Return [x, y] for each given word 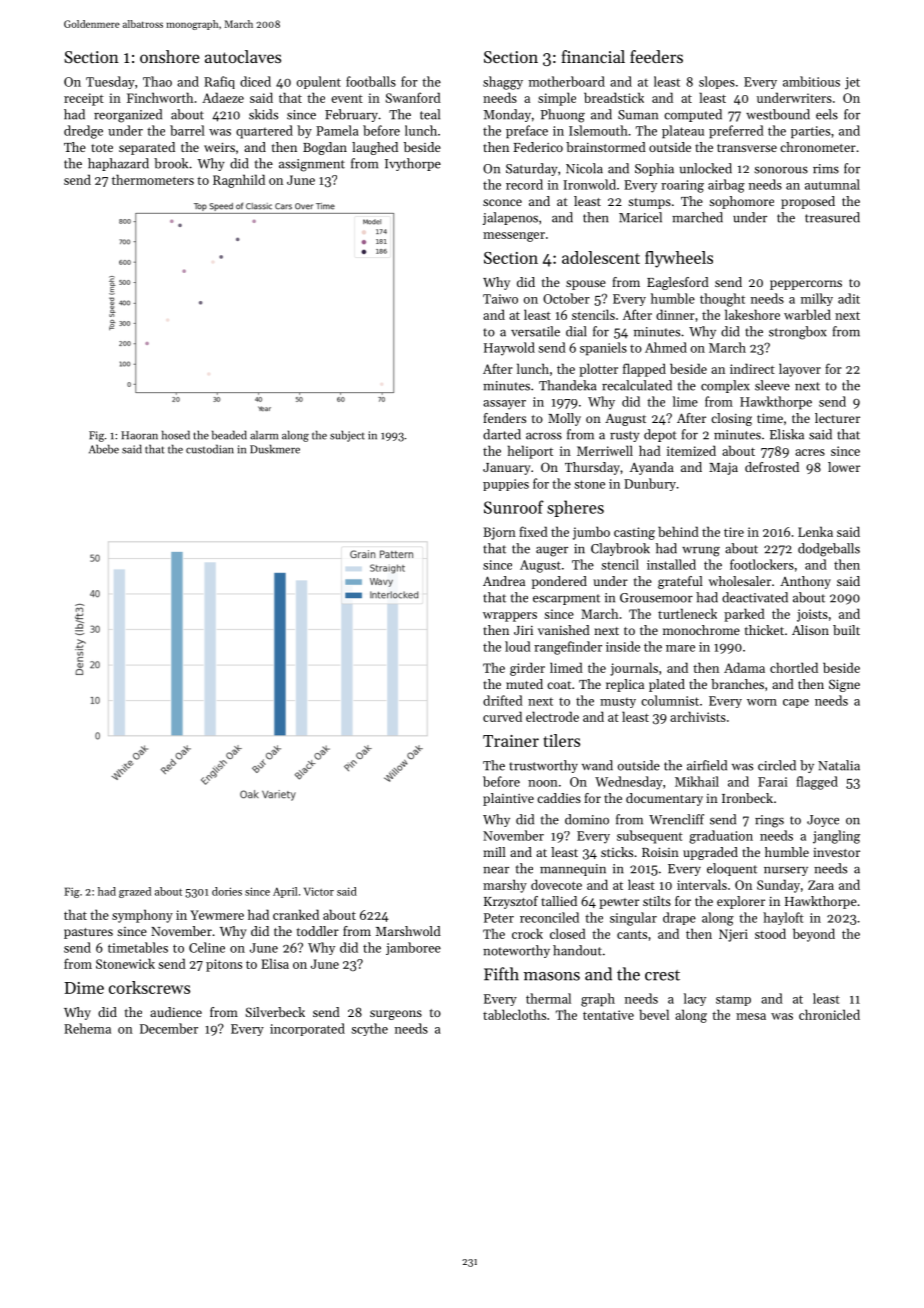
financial [593, 56]
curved [502, 716]
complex [725, 386]
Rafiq [219, 82]
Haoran [139, 435]
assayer [504, 405]
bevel [654, 1014]
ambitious [811, 81]
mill [494, 852]
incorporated [307, 1029]
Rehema [87, 1028]
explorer [741, 902]
